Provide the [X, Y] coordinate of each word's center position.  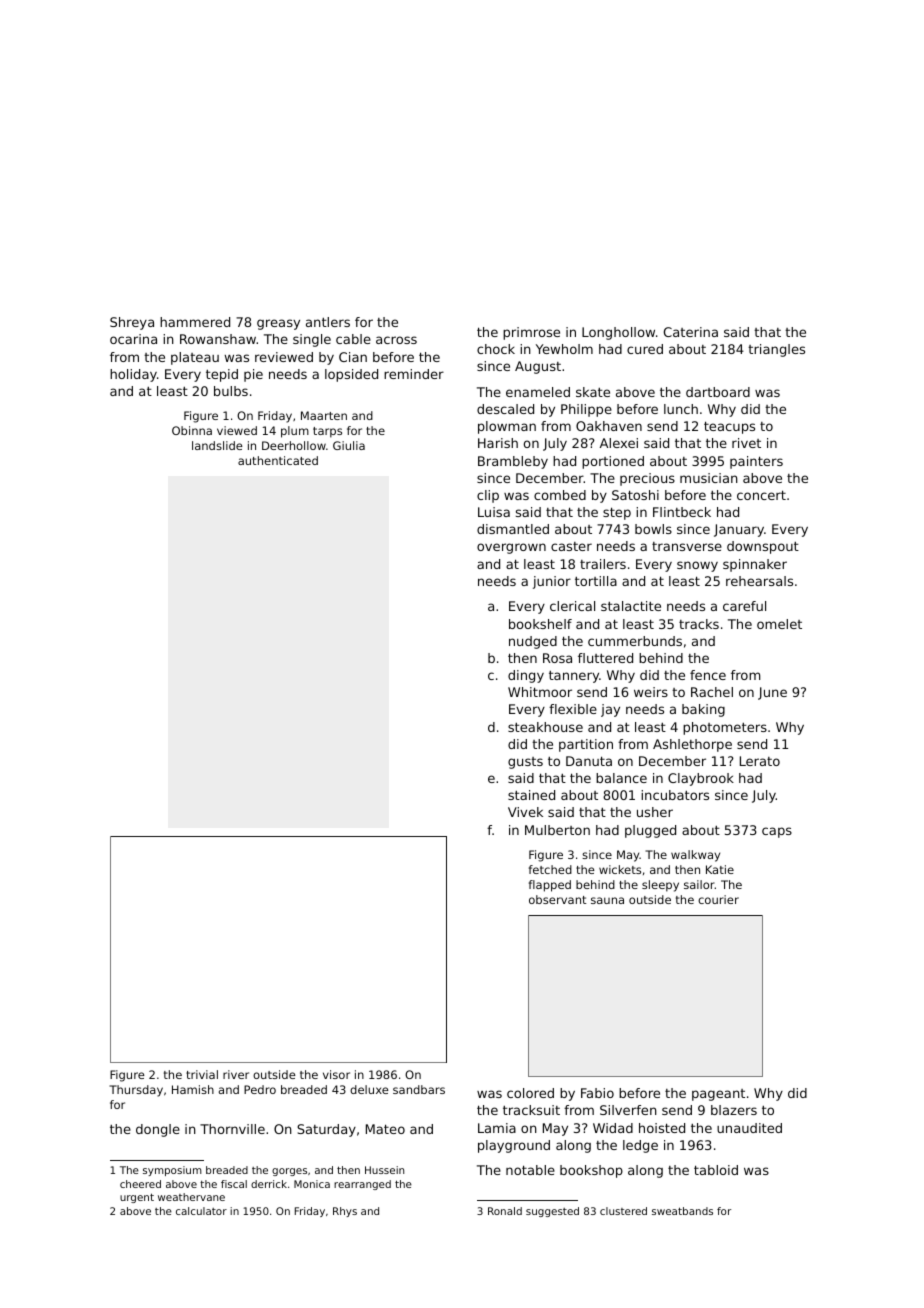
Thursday [136, 1091]
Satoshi [635, 495]
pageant [718, 1095]
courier [718, 899]
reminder [414, 374]
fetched [550, 869]
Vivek [525, 812]
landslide [217, 445]
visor [336, 1074]
